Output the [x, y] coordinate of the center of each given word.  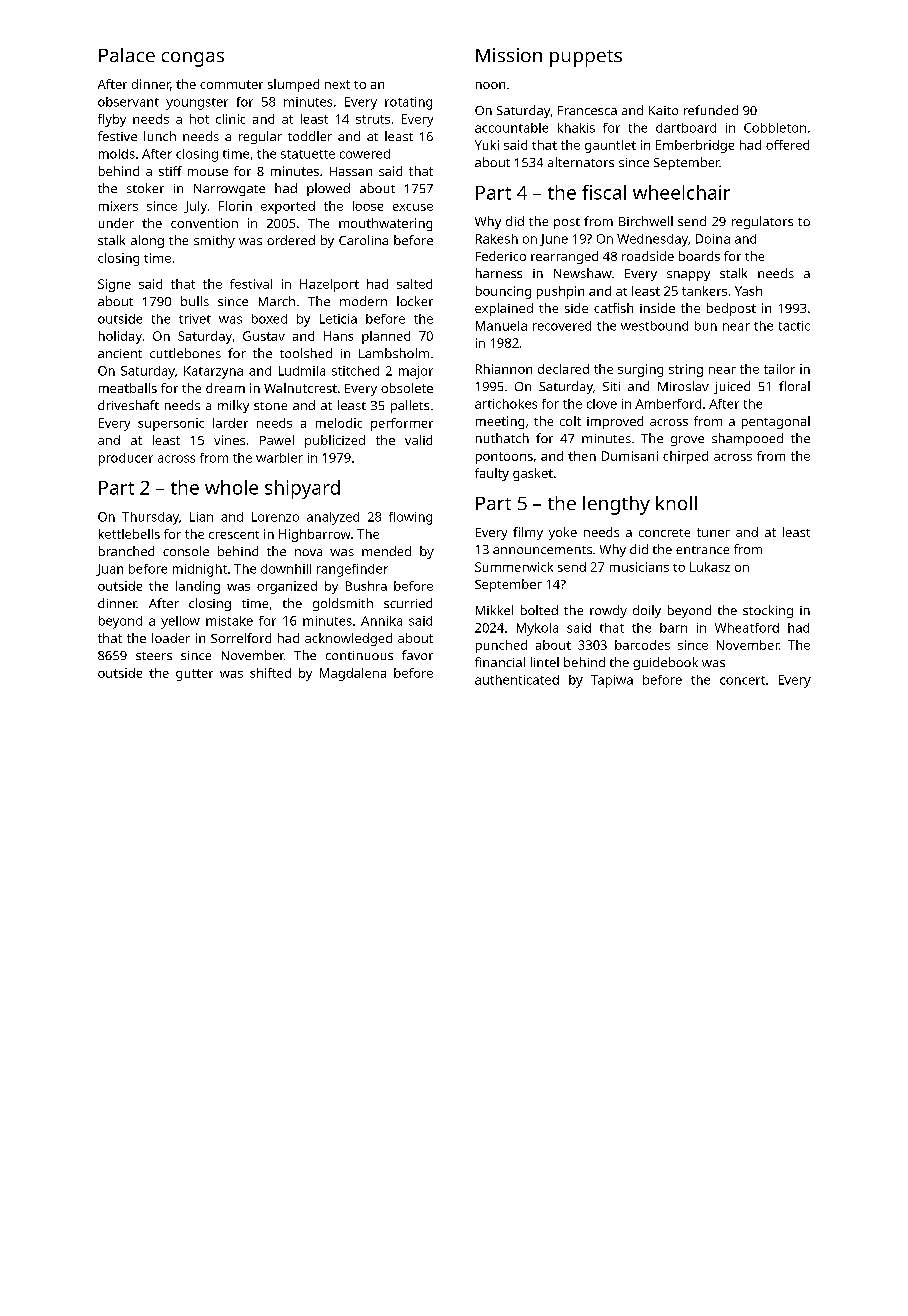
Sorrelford [241, 638]
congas [193, 59]
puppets [586, 58]
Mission [509, 55]
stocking [768, 611]
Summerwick [514, 567]
